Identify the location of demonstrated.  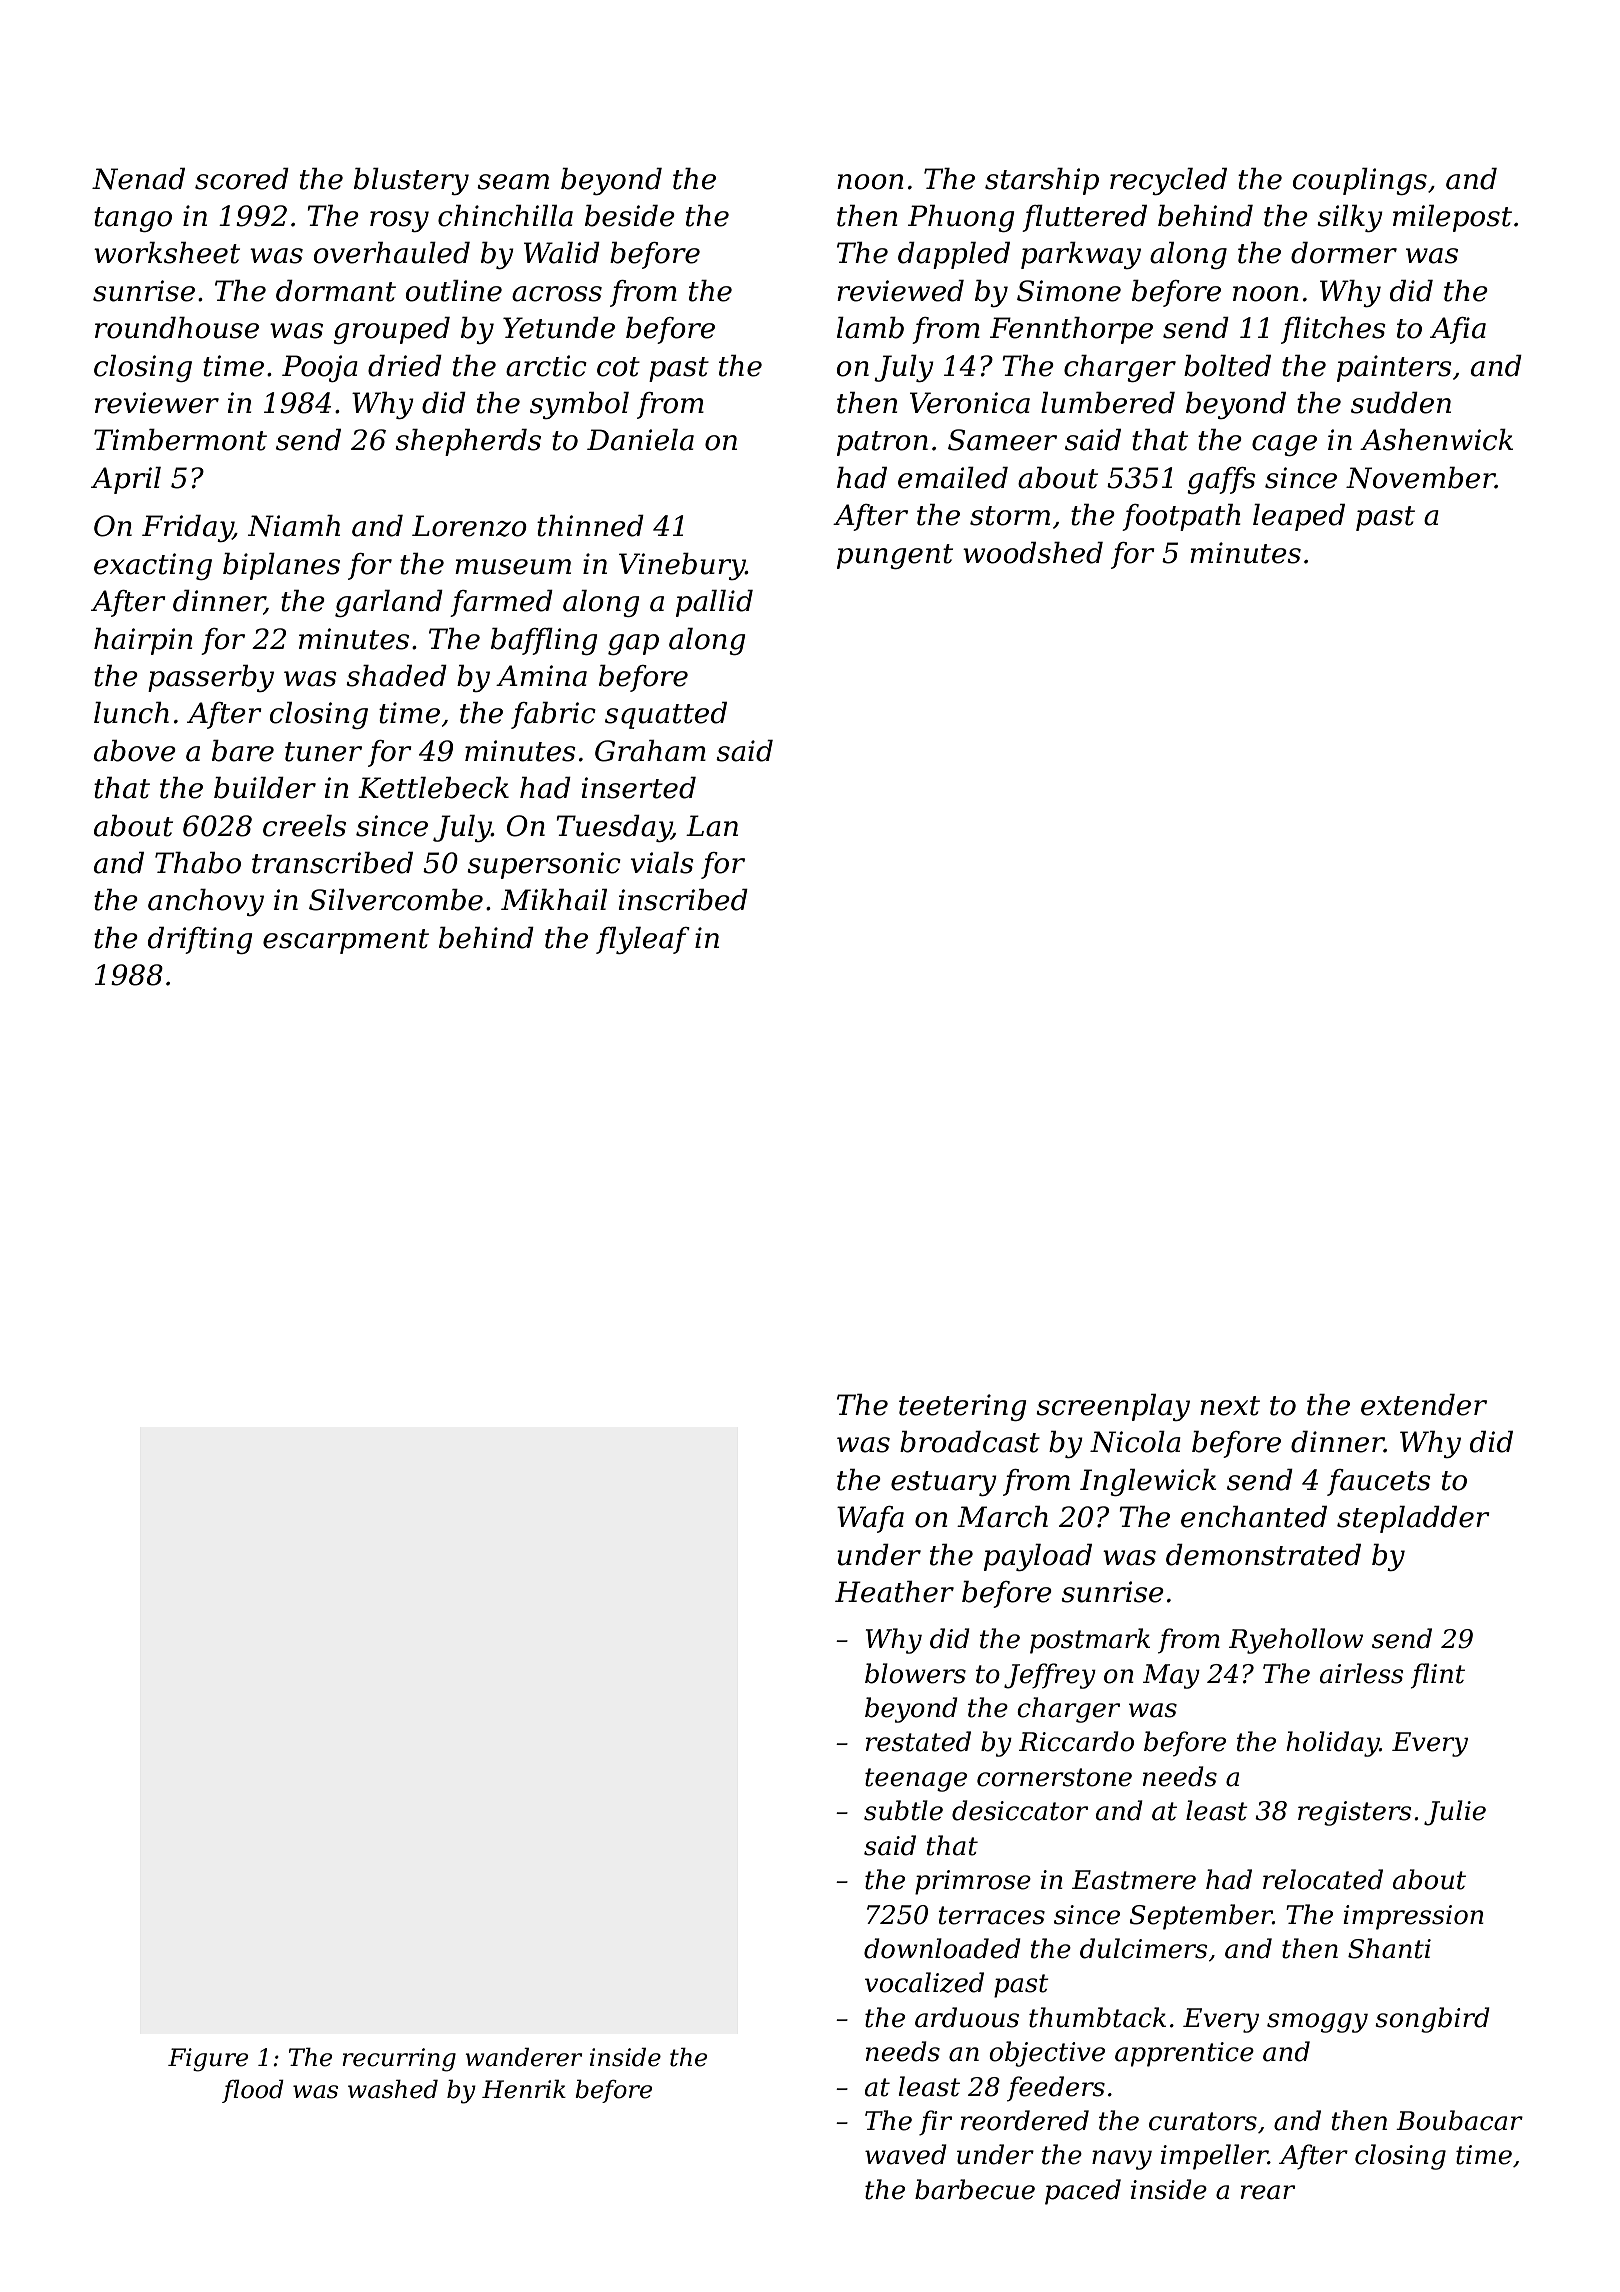
(1263, 1555).
